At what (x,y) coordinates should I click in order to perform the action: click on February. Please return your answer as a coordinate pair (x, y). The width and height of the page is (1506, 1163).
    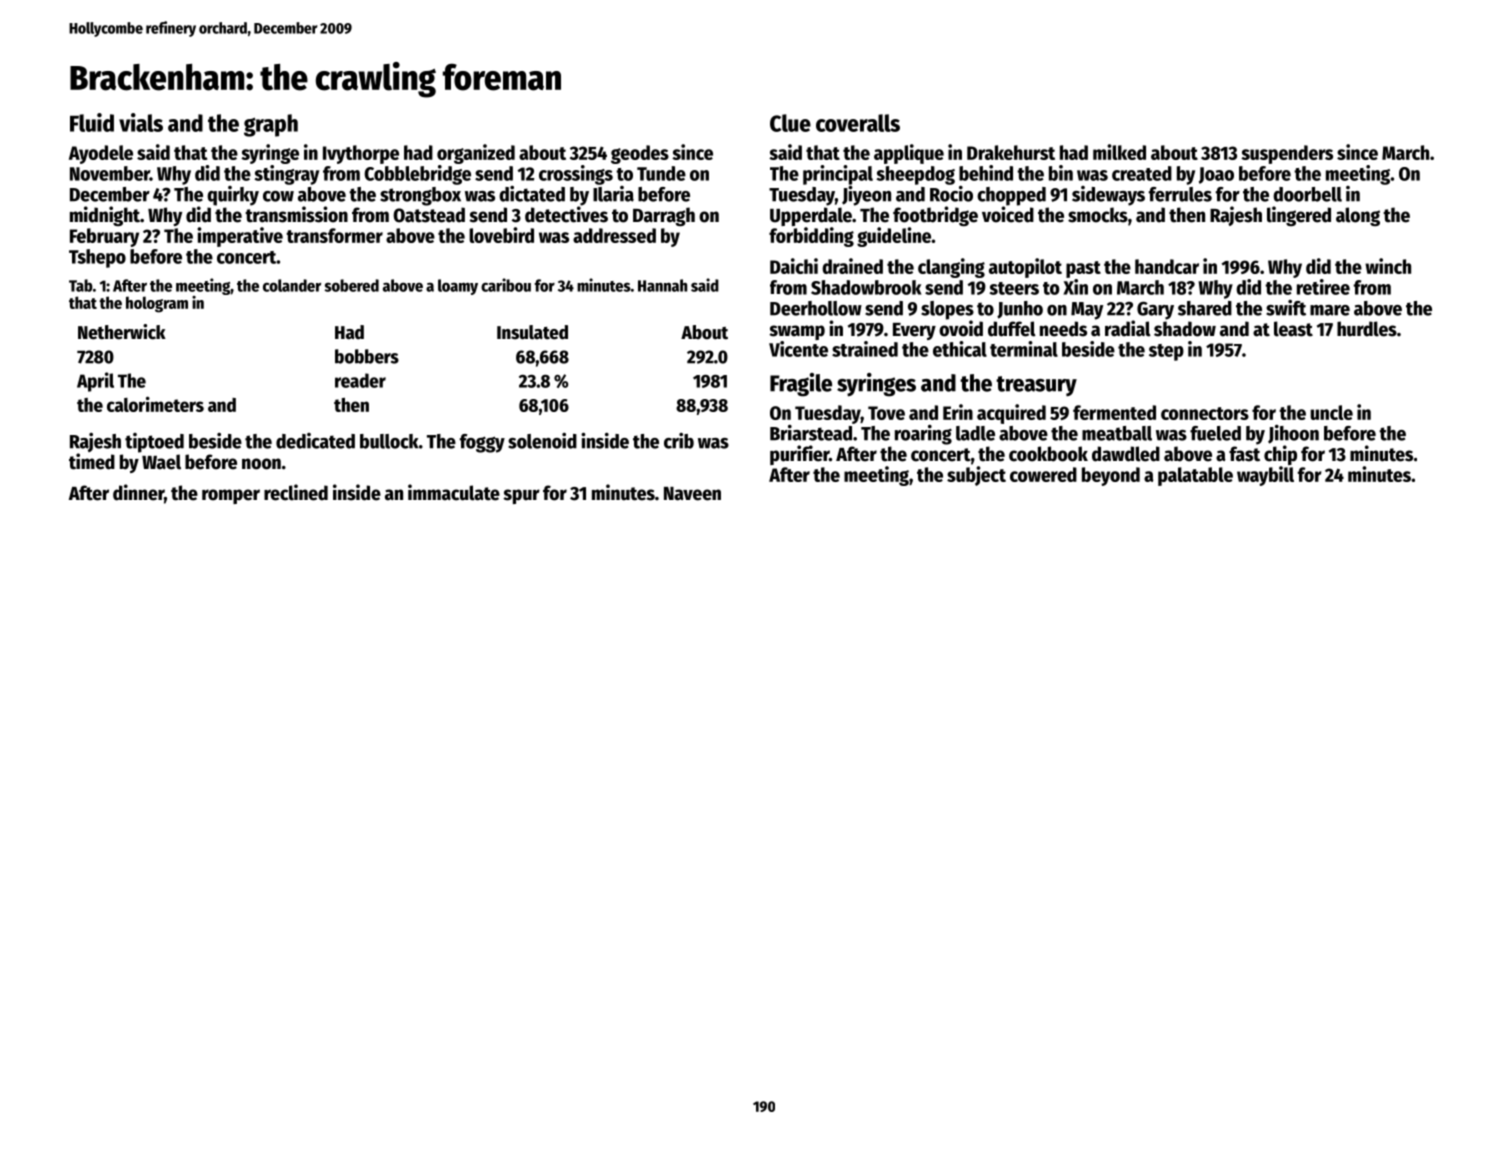
    Looking at the image, I should click on (104, 237).
